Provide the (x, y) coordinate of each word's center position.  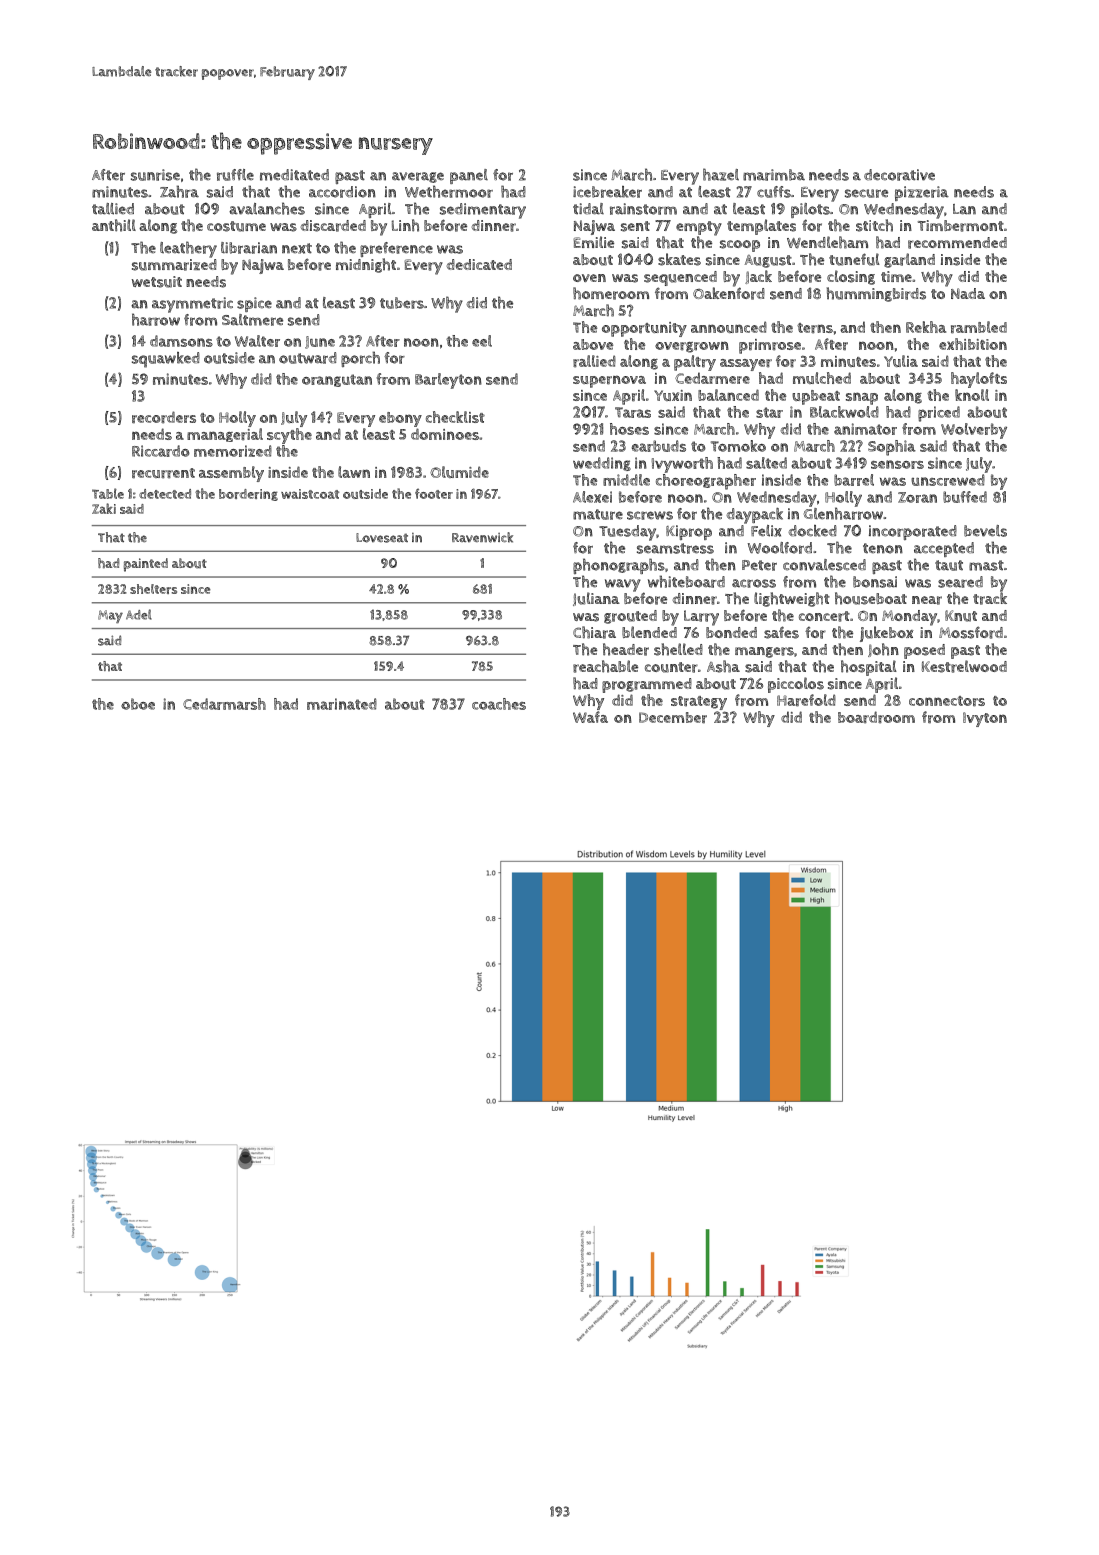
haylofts (979, 380)
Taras (633, 412)
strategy (699, 703)
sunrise (155, 175)
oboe (138, 704)
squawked (166, 360)
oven (589, 278)
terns (815, 328)
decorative (899, 175)
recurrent (163, 473)
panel (469, 176)
